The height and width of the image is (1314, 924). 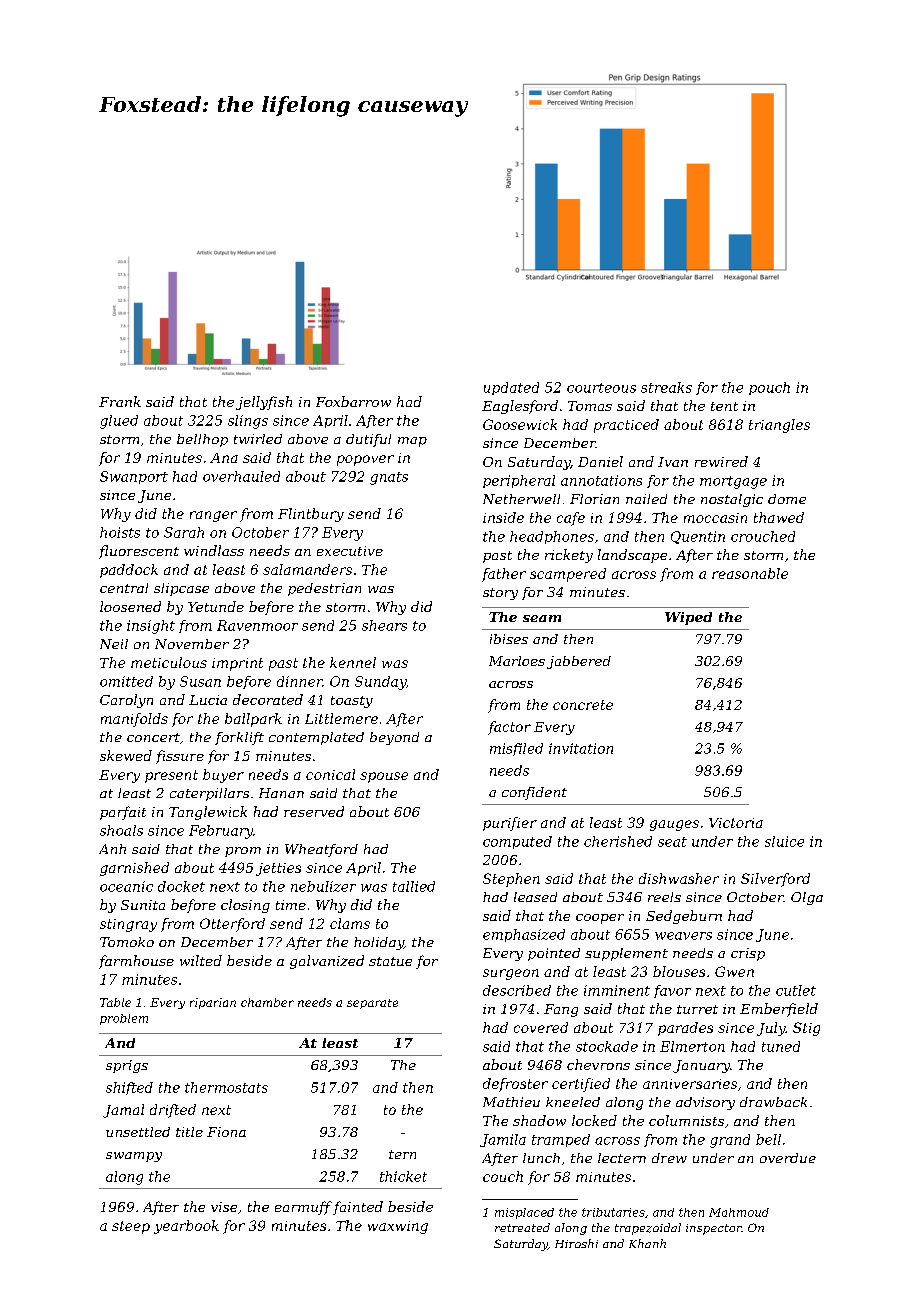 What do you see at coordinates (705, 1103) in the image?
I see `advisory` at bounding box center [705, 1103].
